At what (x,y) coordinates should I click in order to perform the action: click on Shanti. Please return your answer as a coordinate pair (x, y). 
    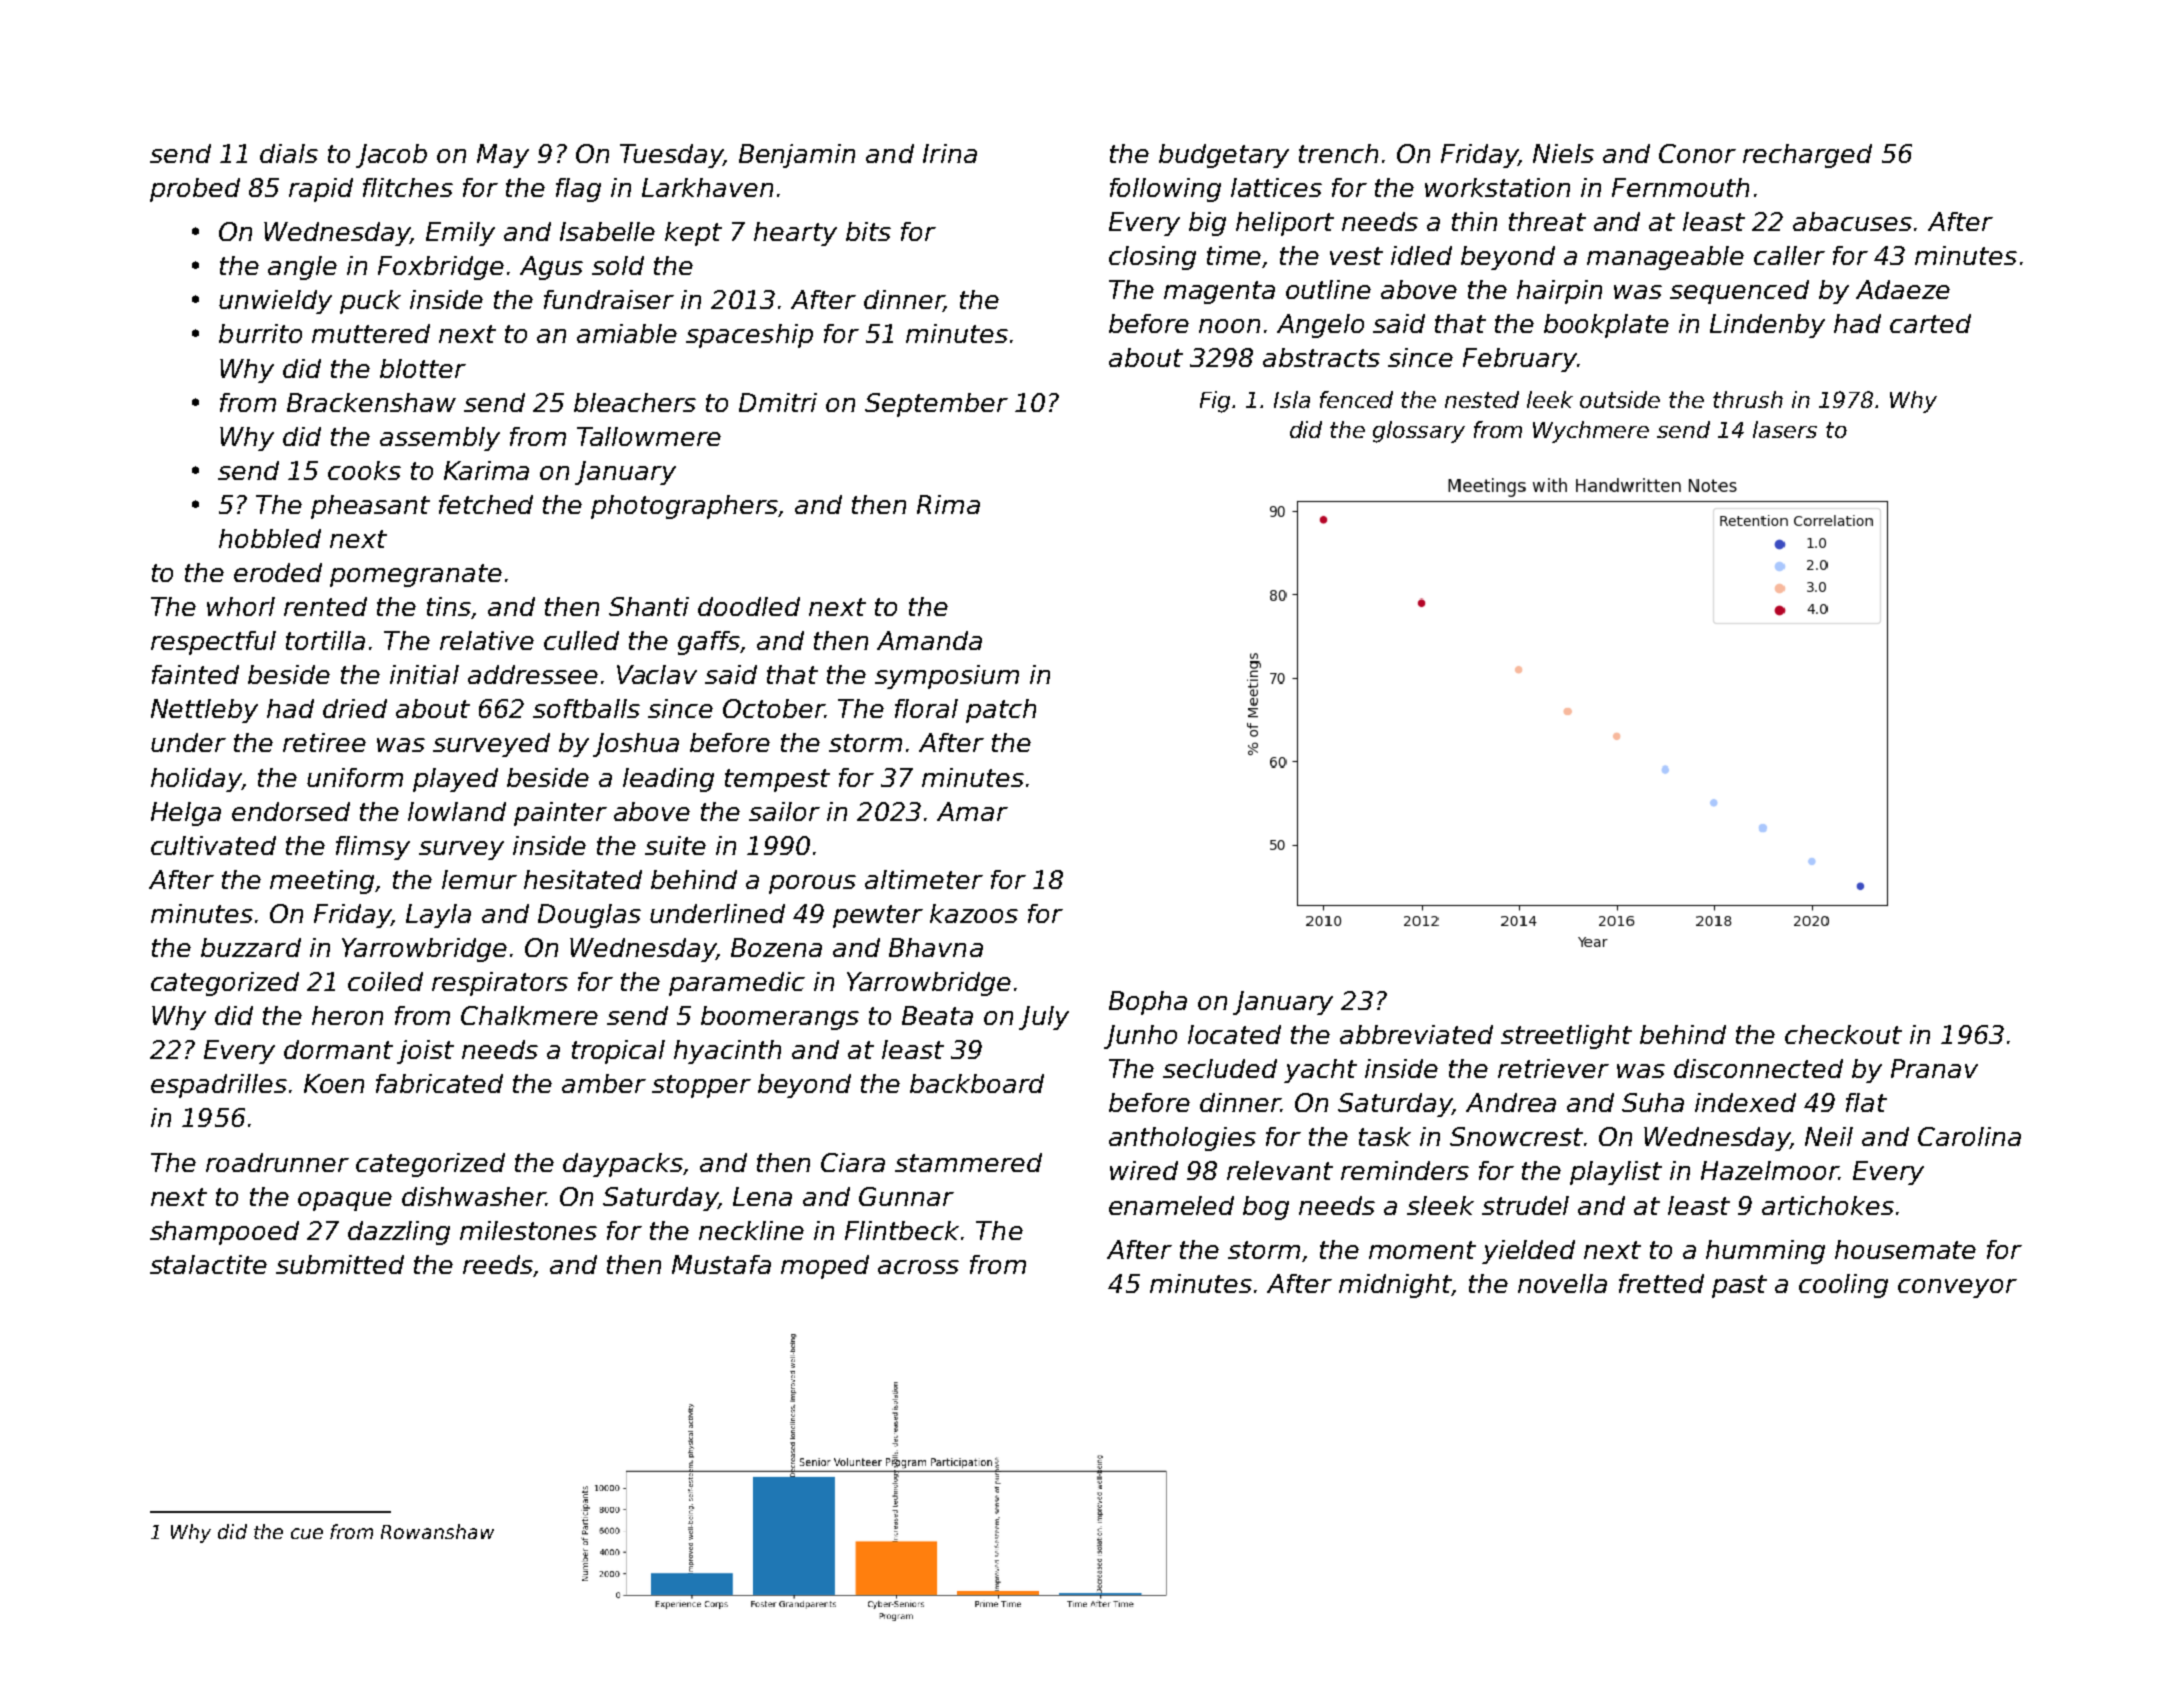
    Looking at the image, I should click on (649, 606).
